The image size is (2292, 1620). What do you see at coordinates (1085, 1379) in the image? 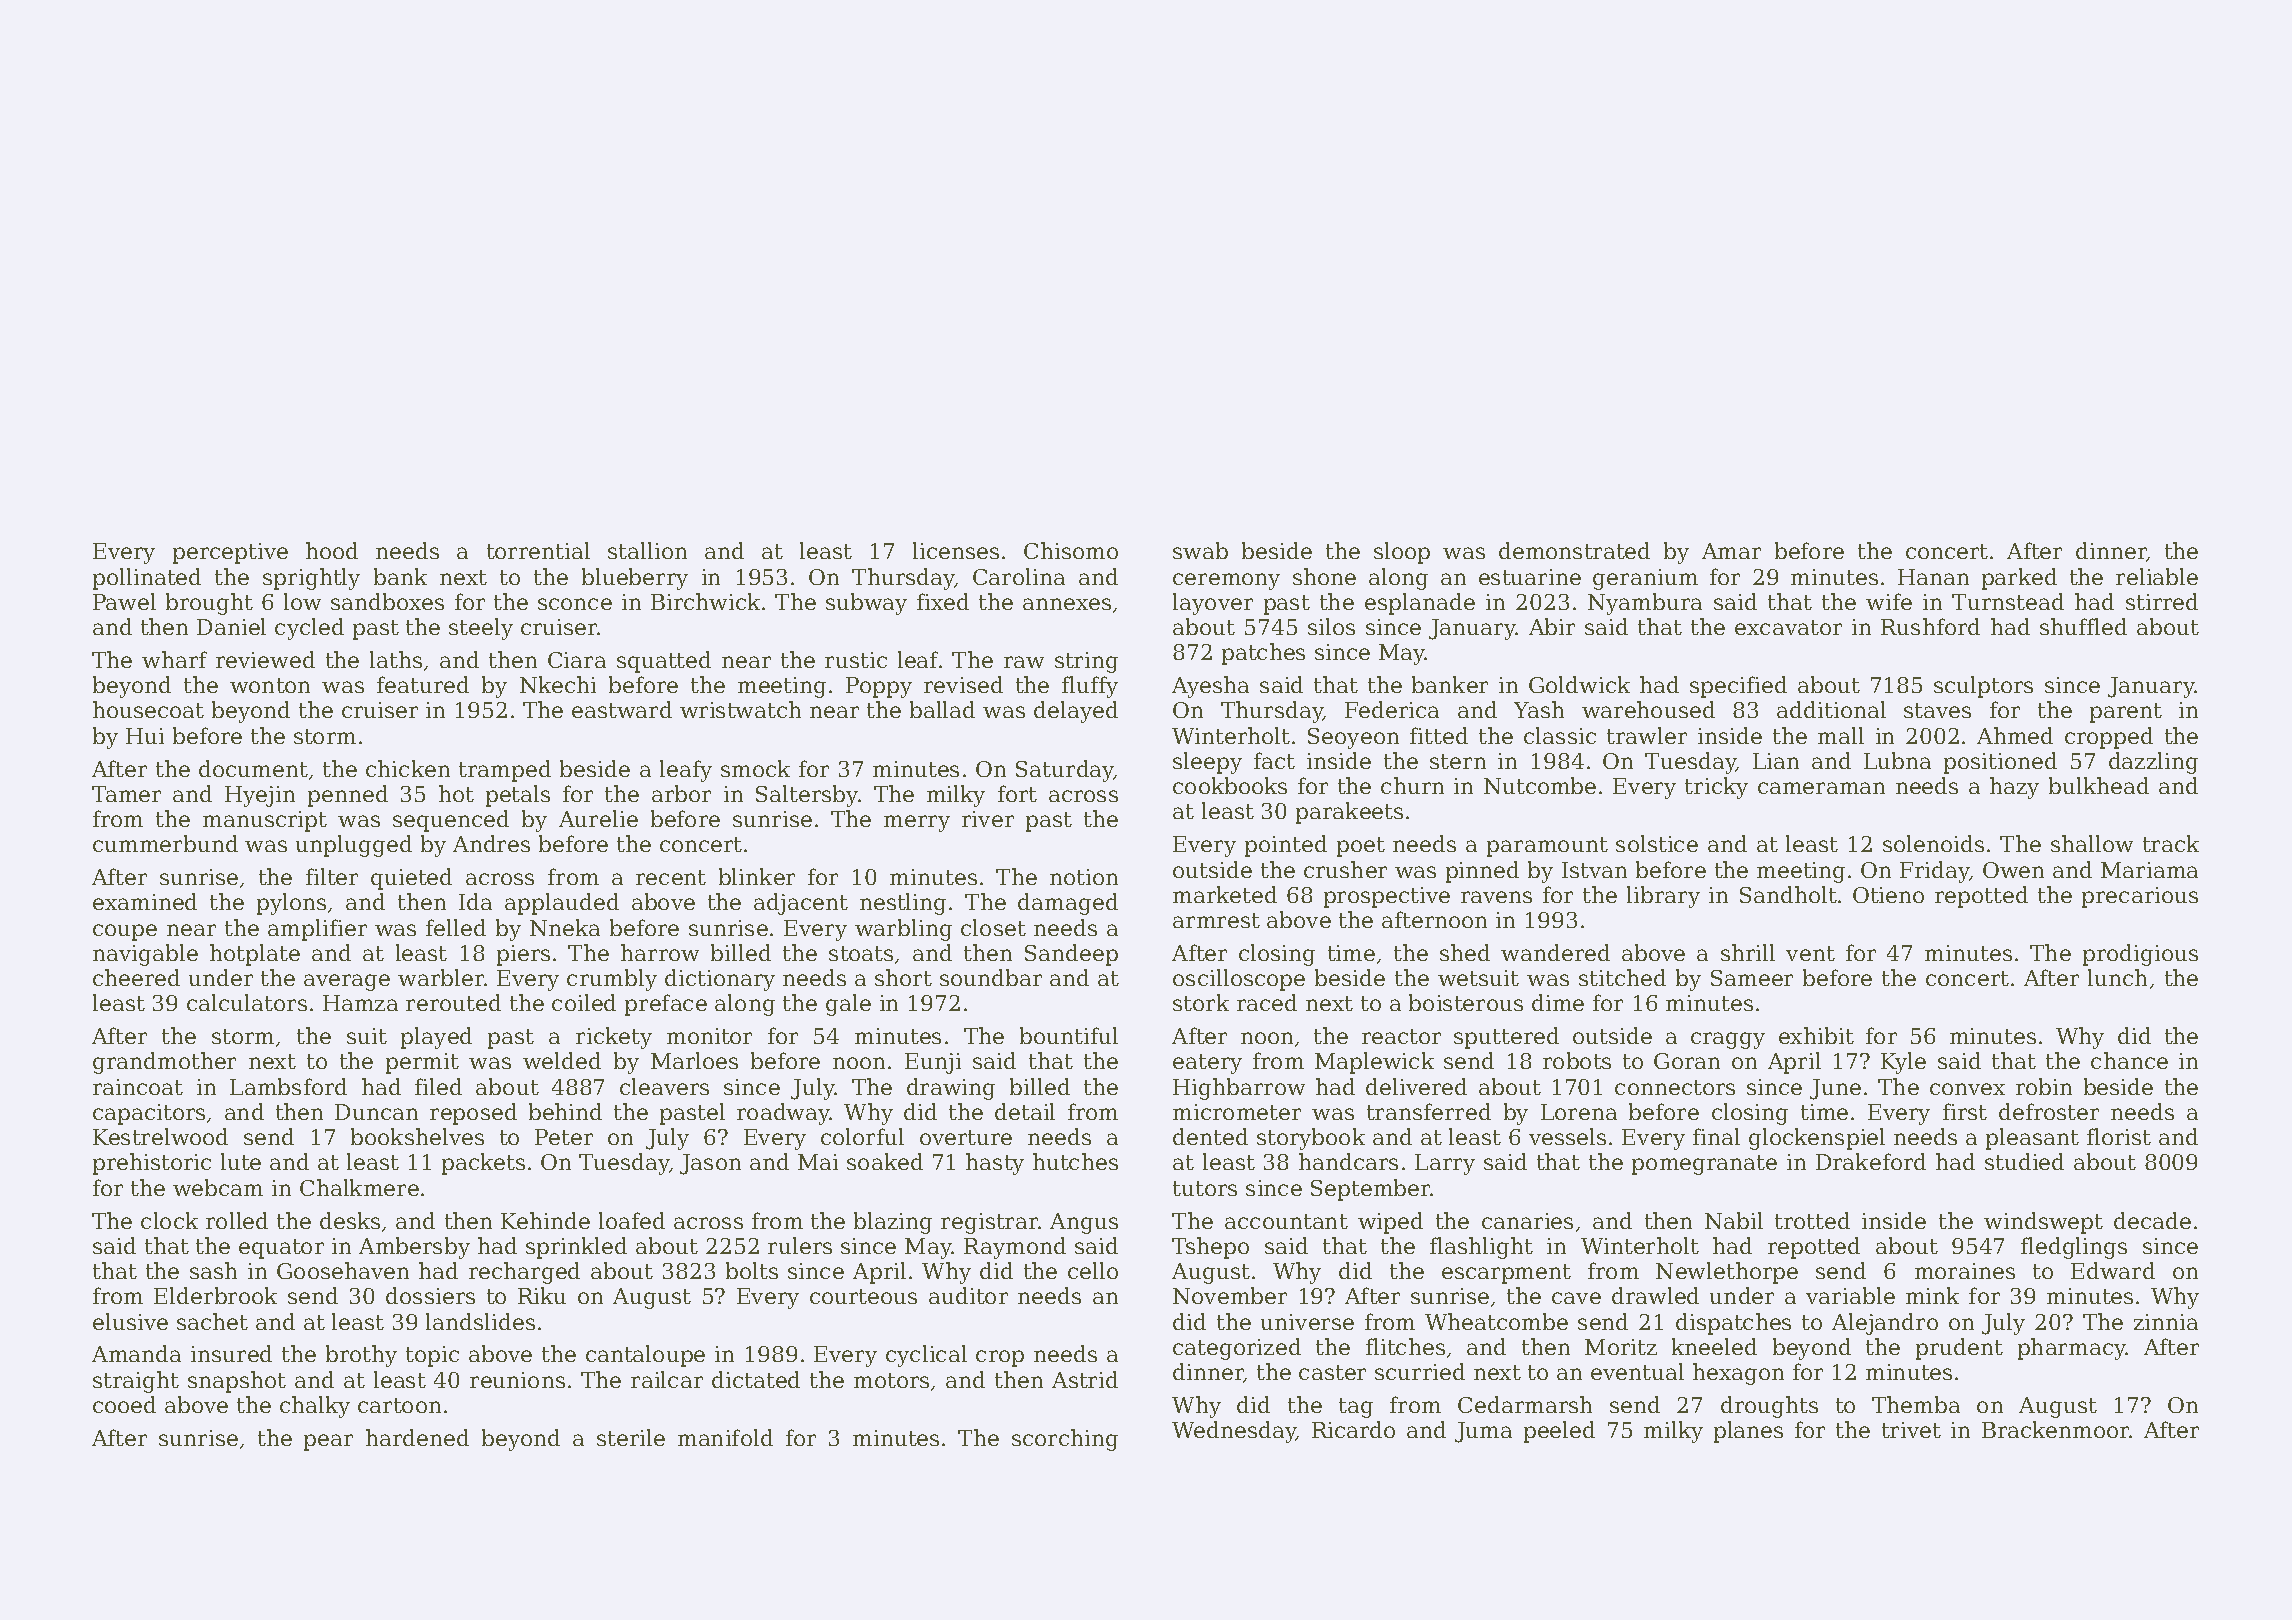
I see `Astrid` at bounding box center [1085, 1379].
